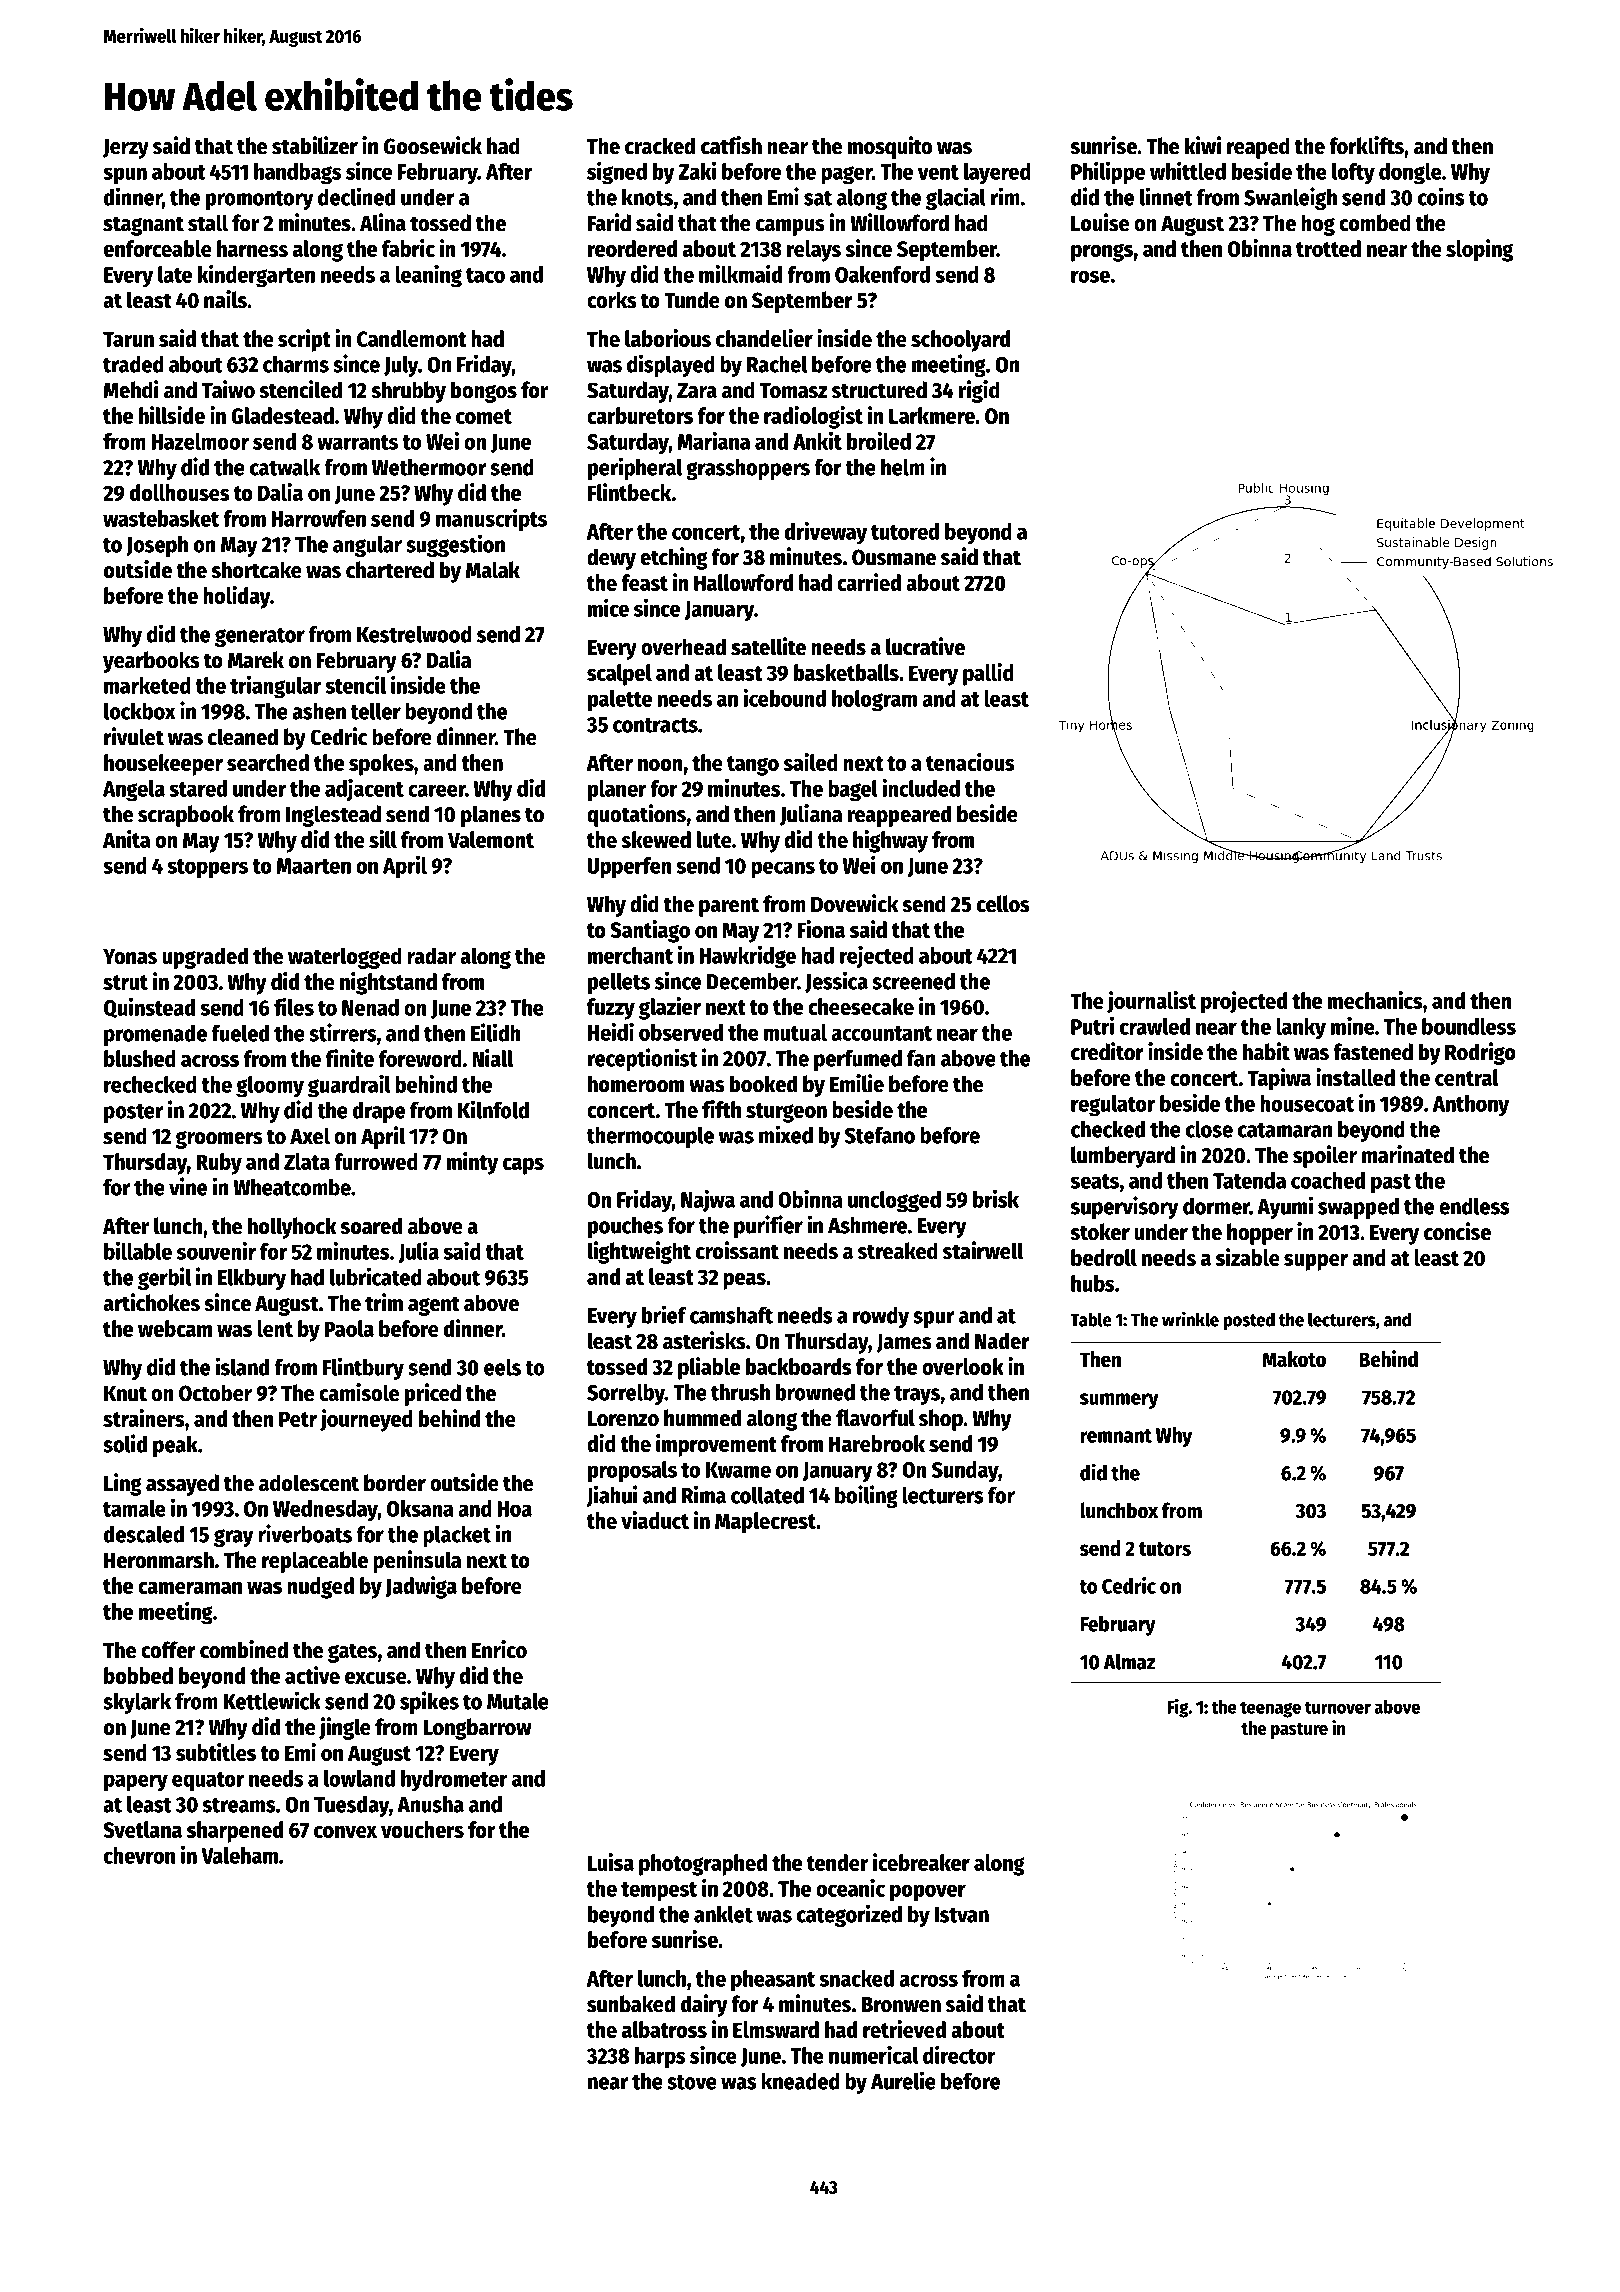 This page has width=1620, height=2292. Describe the element at coordinates (433, 1394) in the page. I see `priced` at that location.
